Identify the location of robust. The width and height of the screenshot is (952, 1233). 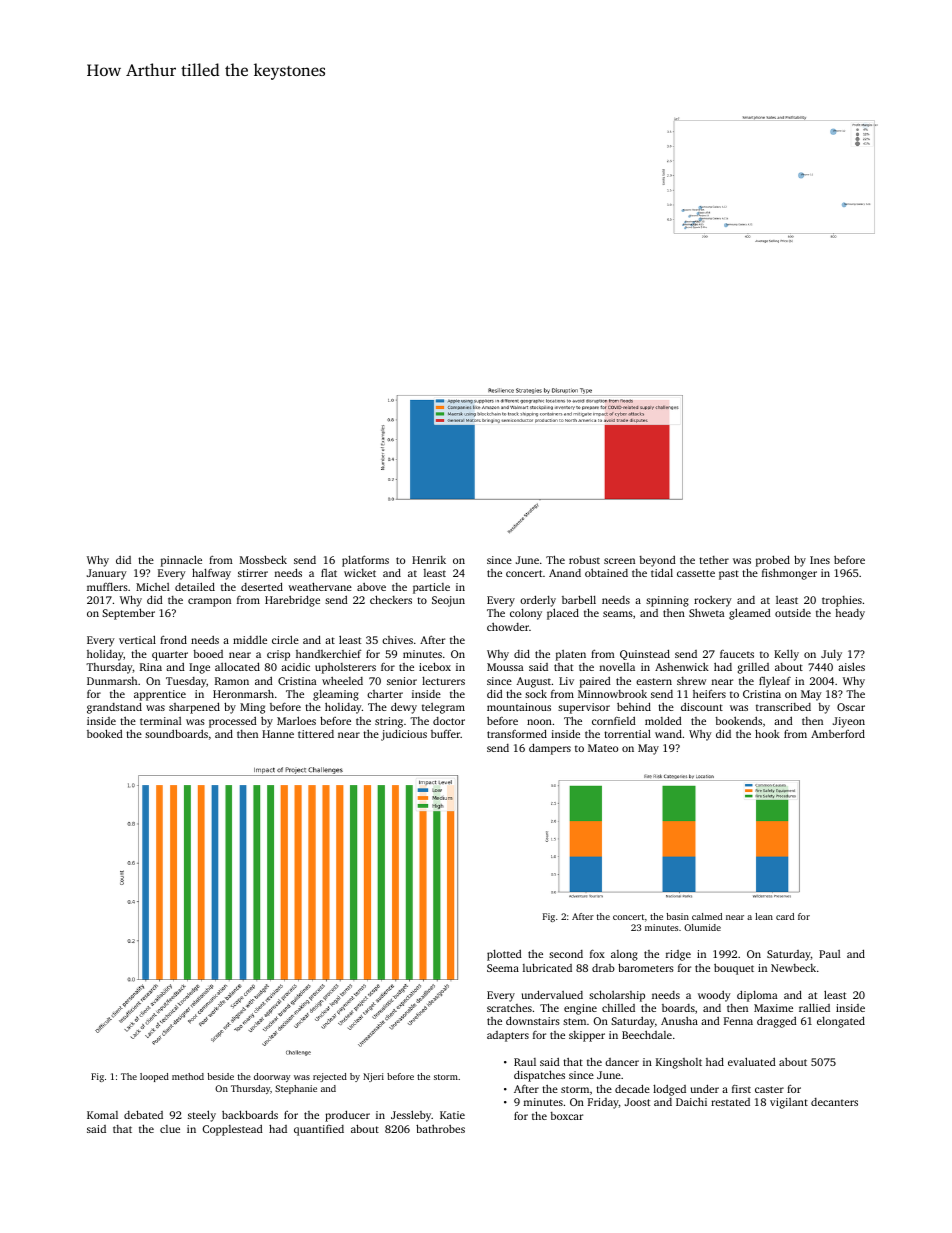
(584, 560).
